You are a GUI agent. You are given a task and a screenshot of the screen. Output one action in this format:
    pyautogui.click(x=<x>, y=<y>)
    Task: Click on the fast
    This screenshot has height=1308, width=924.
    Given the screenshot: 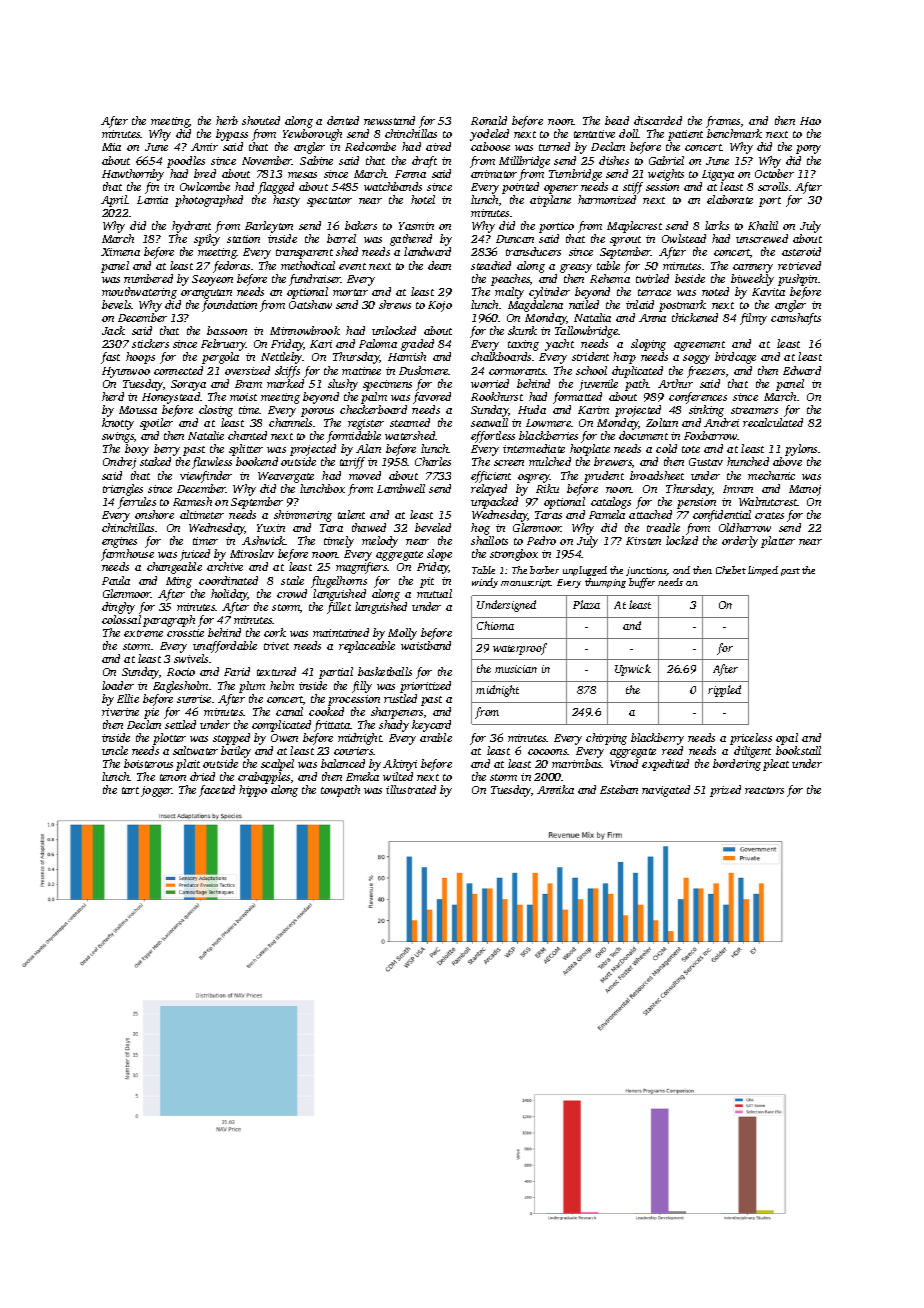 What is the action you would take?
    pyautogui.click(x=110, y=358)
